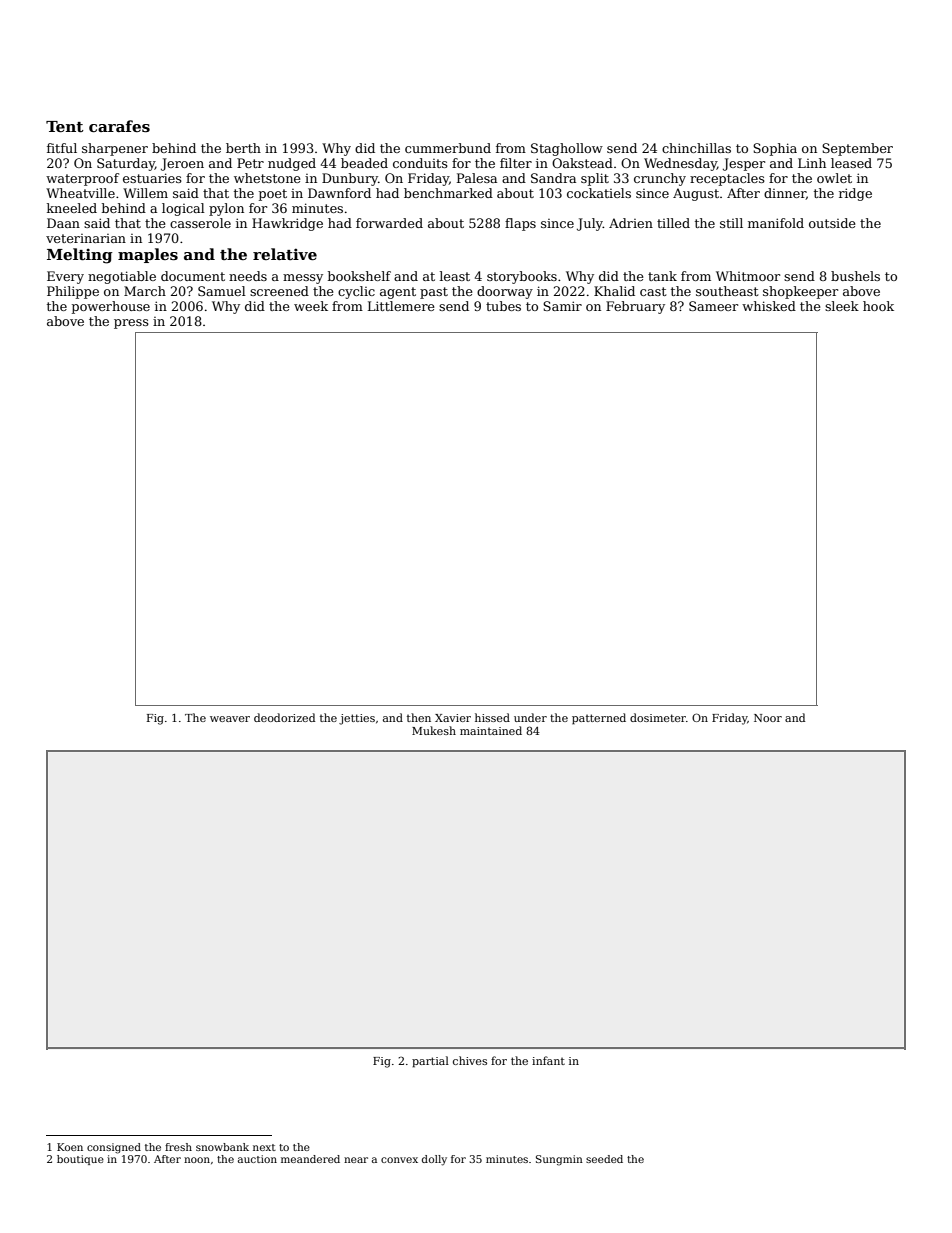 Image resolution: width=952 pixels, height=1233 pixels. I want to click on manifold, so click(776, 223).
